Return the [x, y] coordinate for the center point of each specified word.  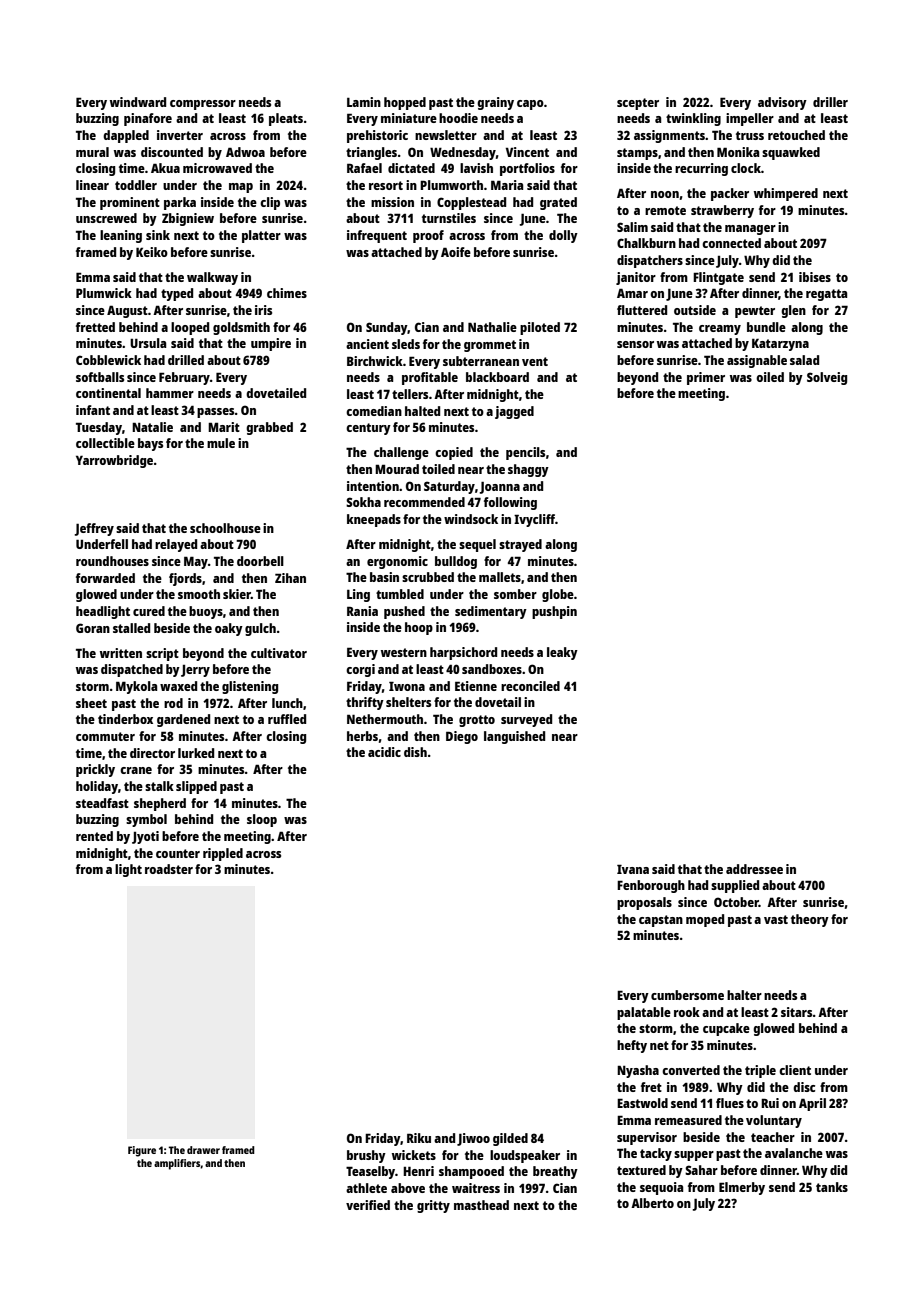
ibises [815, 277]
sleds [406, 344]
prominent [130, 203]
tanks [832, 1187]
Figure [142, 1151]
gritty [433, 1206]
